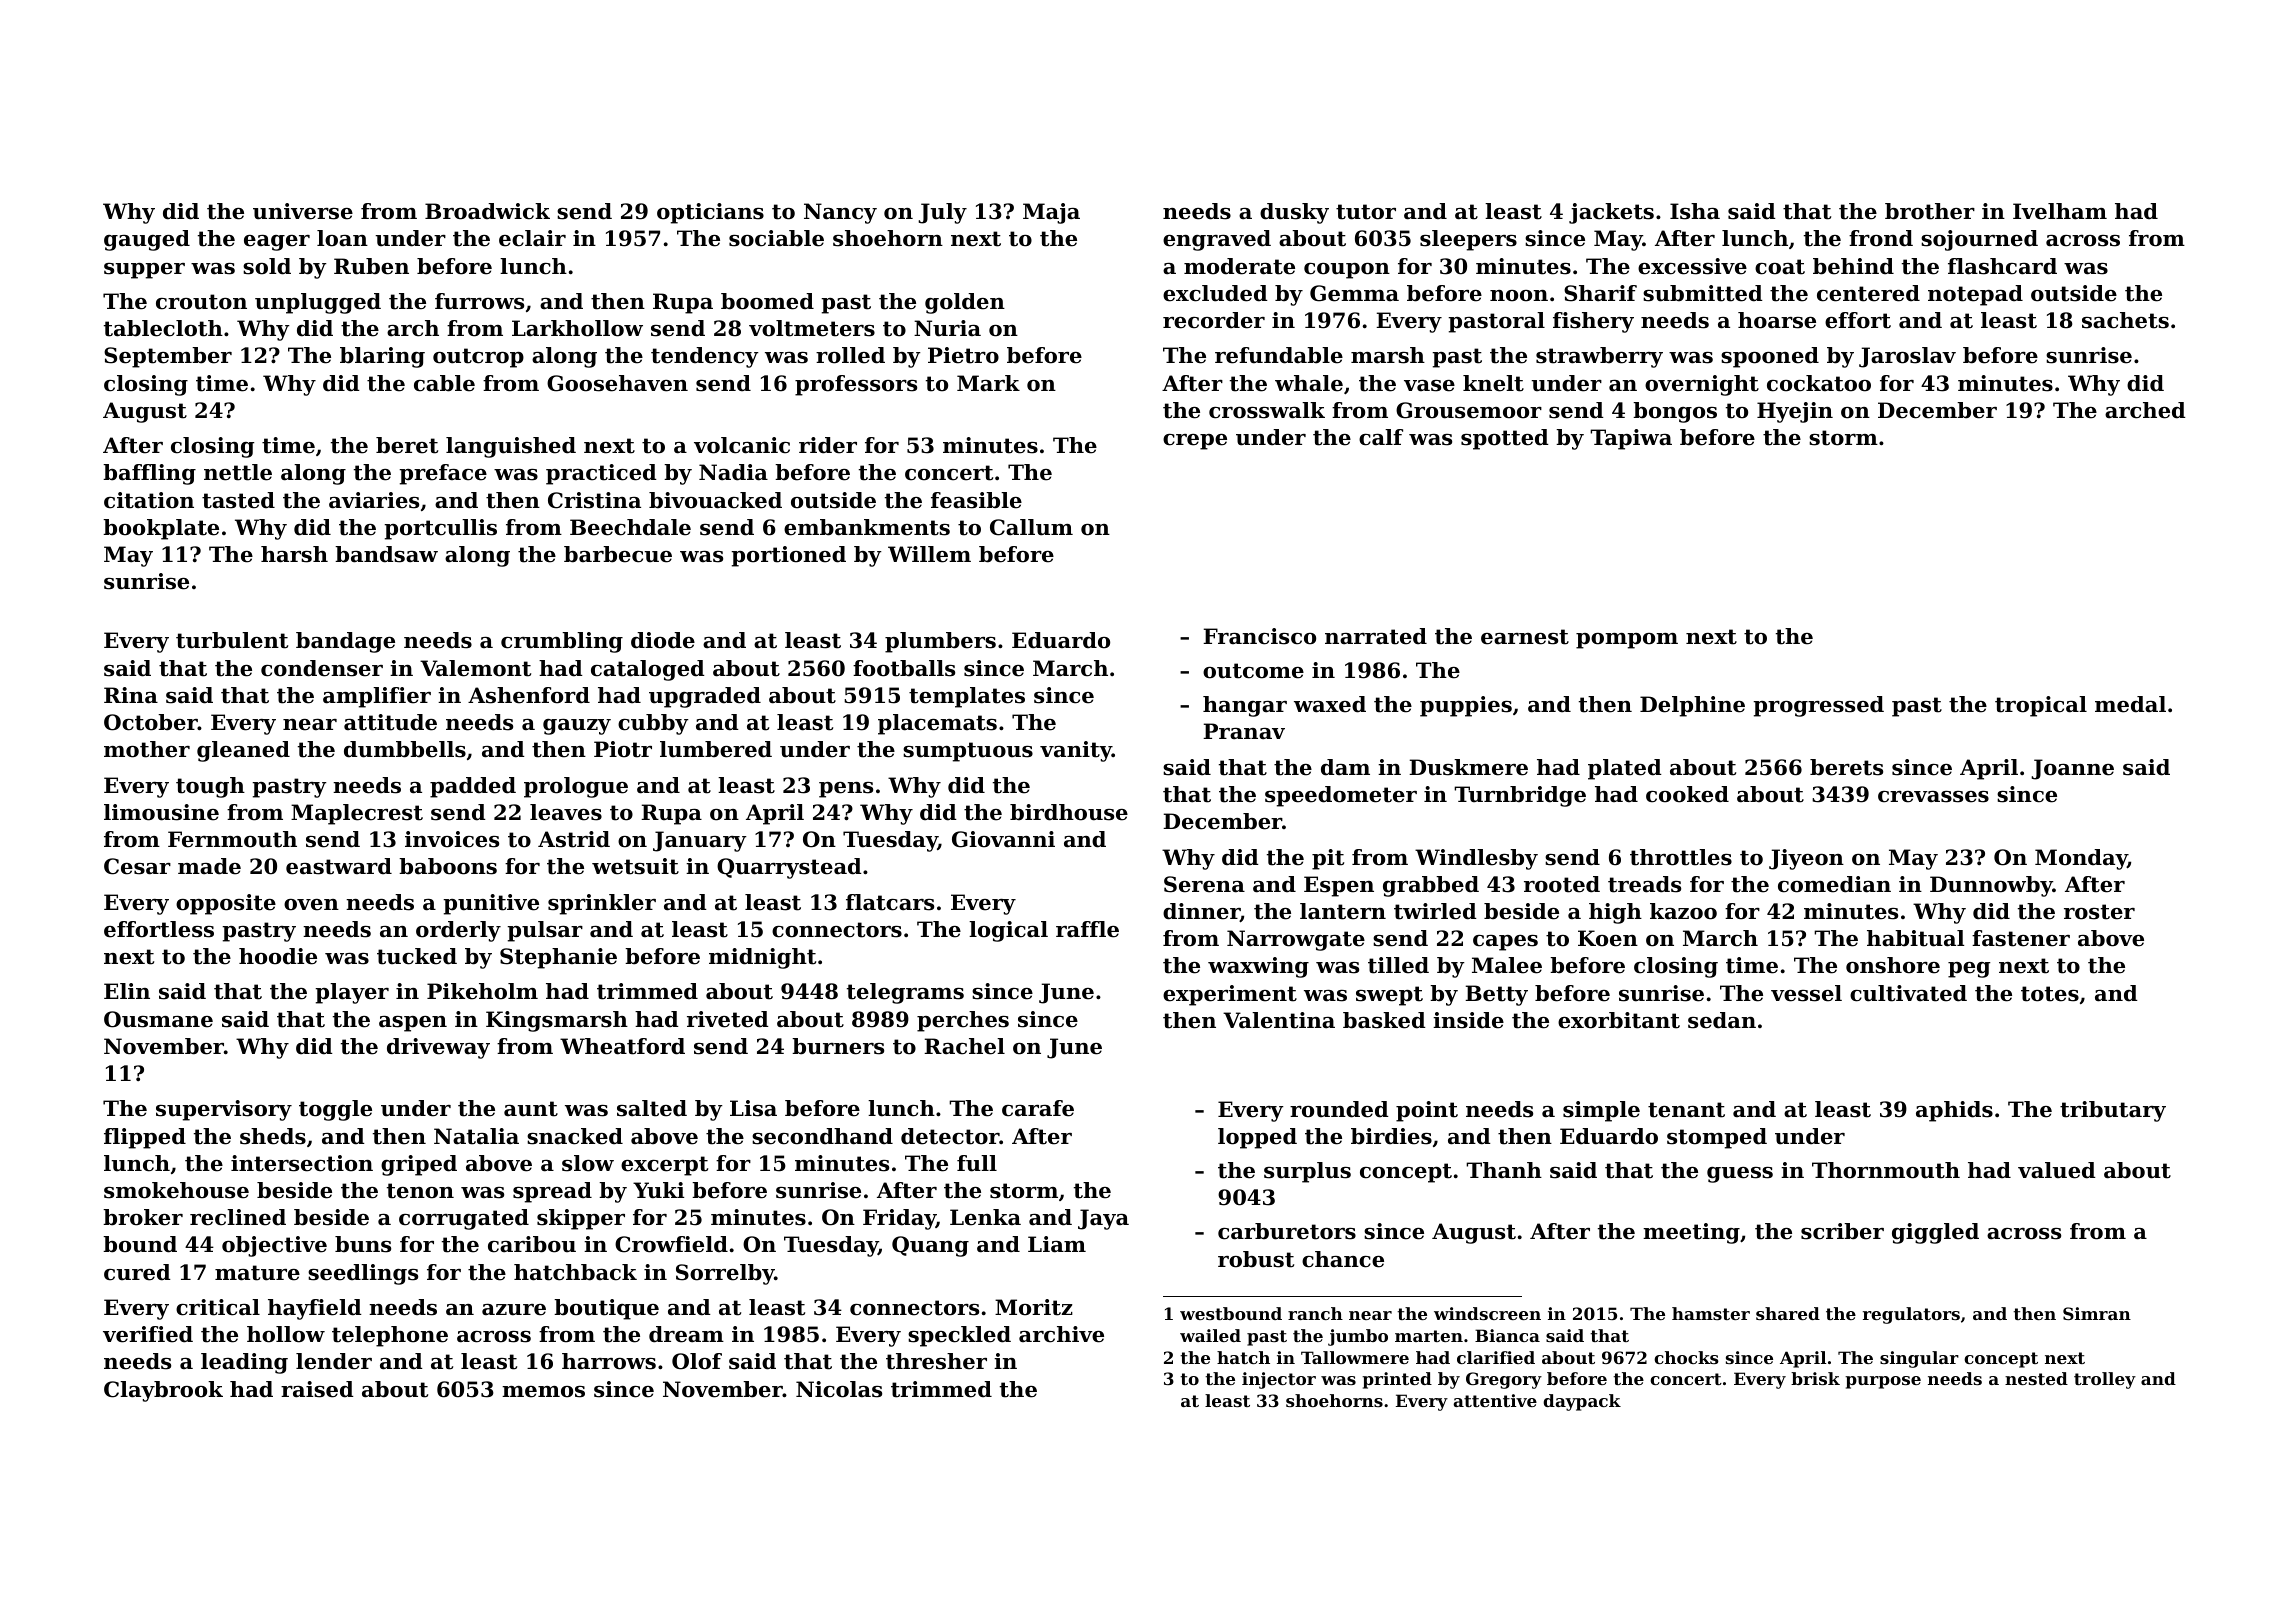 The width and height of the image is (2292, 1620). What do you see at coordinates (664, 1166) in the image?
I see `excerpt` at bounding box center [664, 1166].
